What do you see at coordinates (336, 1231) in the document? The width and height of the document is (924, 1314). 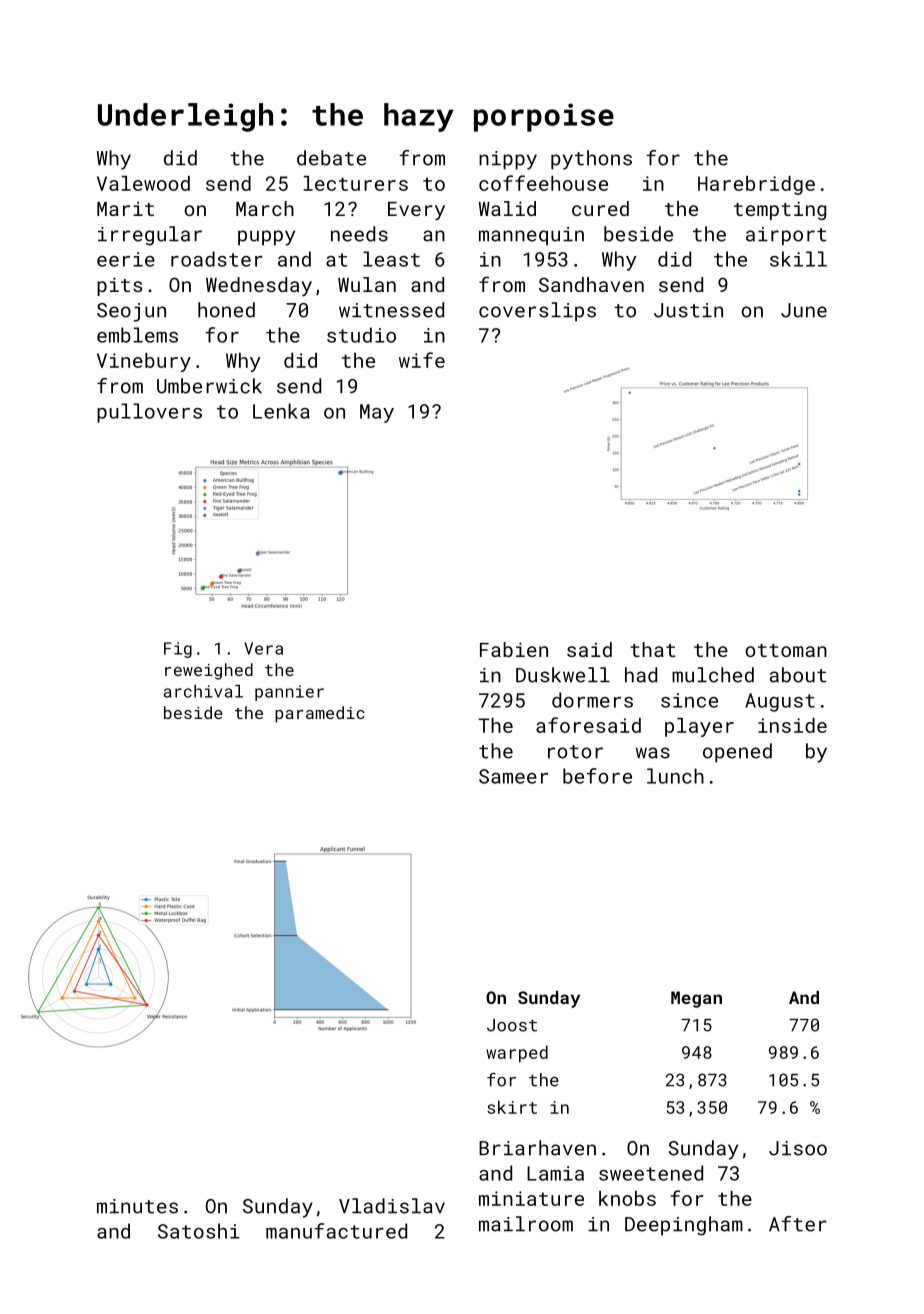 I see `manufactured` at bounding box center [336, 1231].
